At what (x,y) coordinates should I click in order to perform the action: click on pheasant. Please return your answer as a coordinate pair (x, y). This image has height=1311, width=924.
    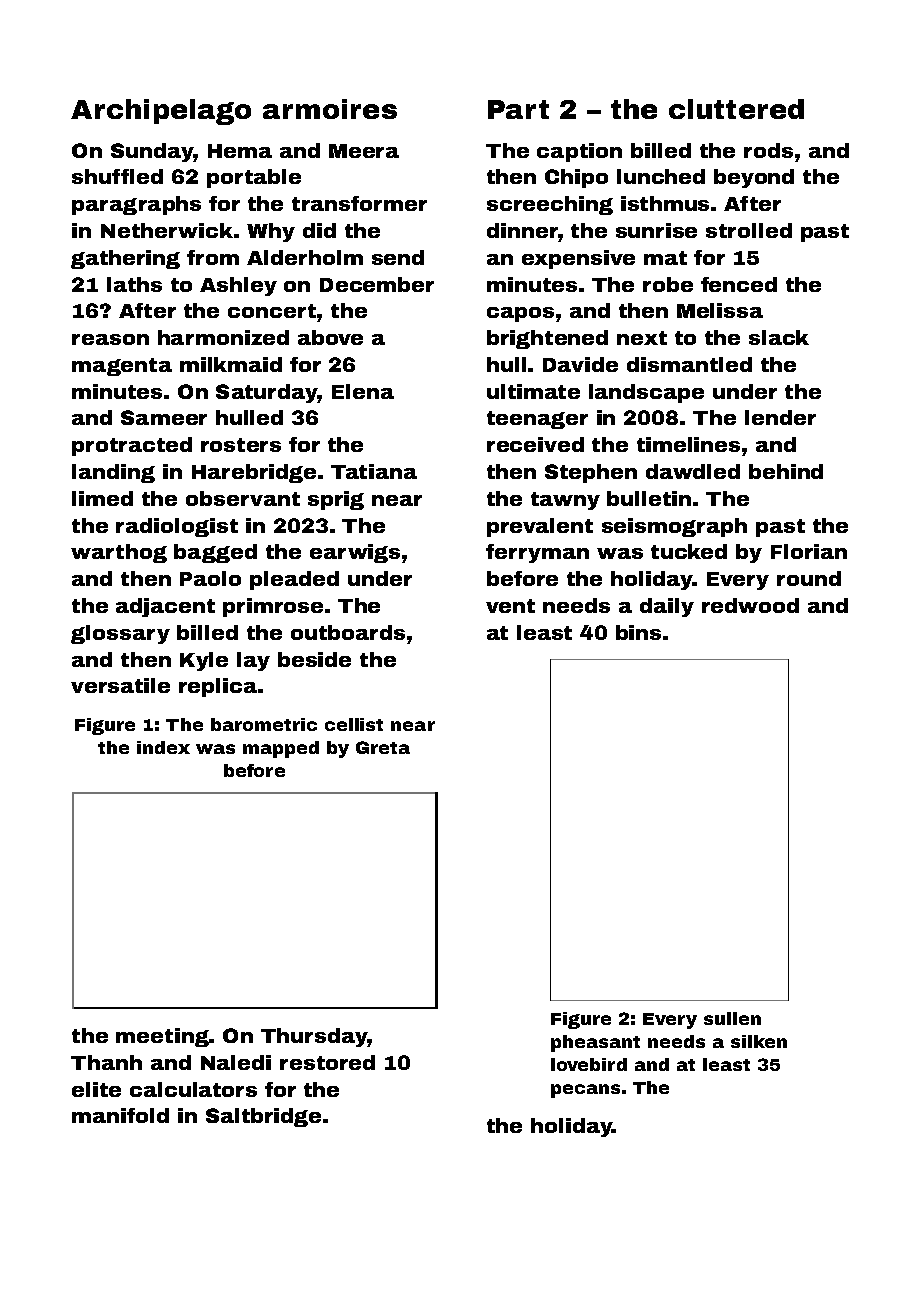
    Looking at the image, I should click on (595, 1043).
